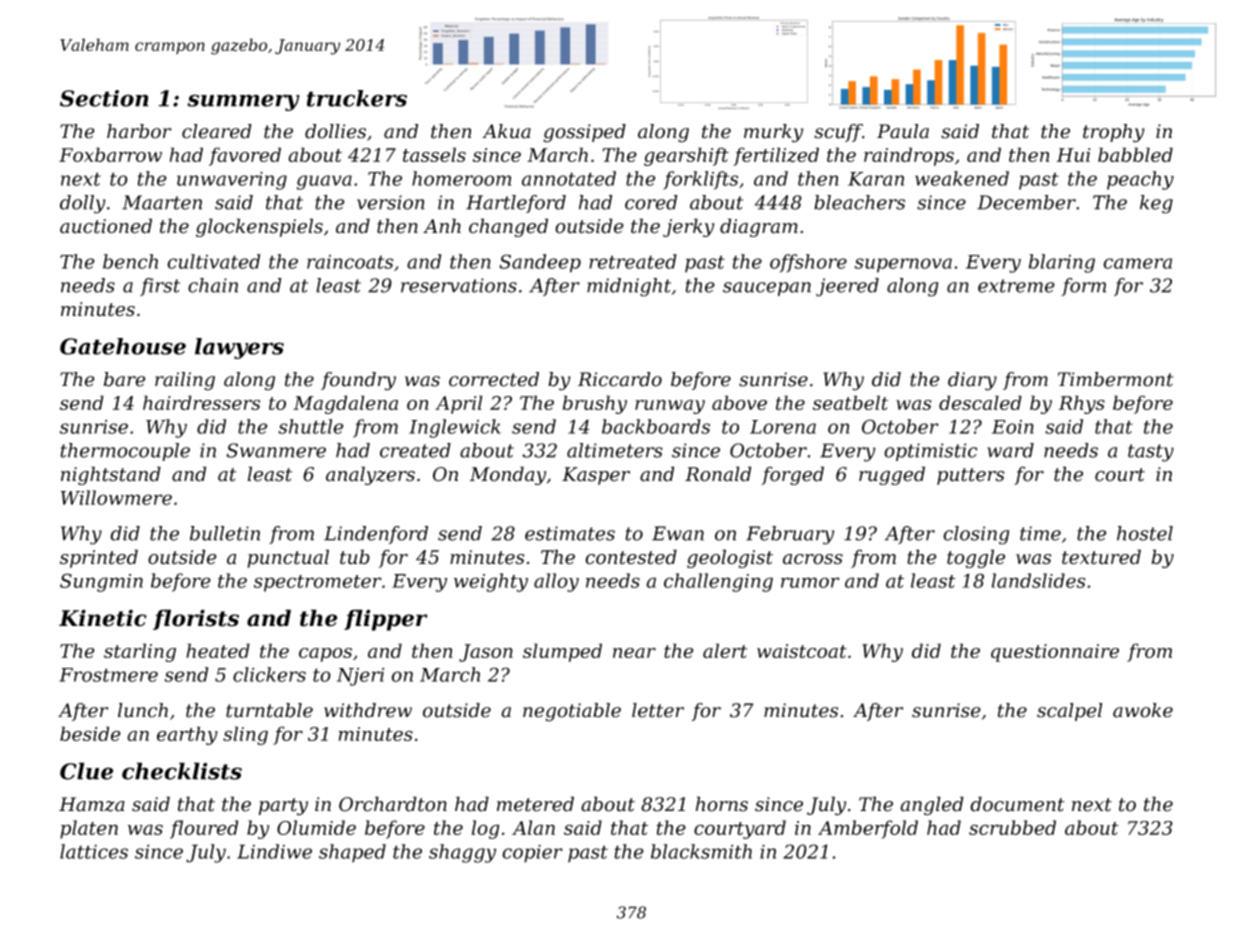 This image has height=952, width=1233. I want to click on copier, so click(532, 854).
